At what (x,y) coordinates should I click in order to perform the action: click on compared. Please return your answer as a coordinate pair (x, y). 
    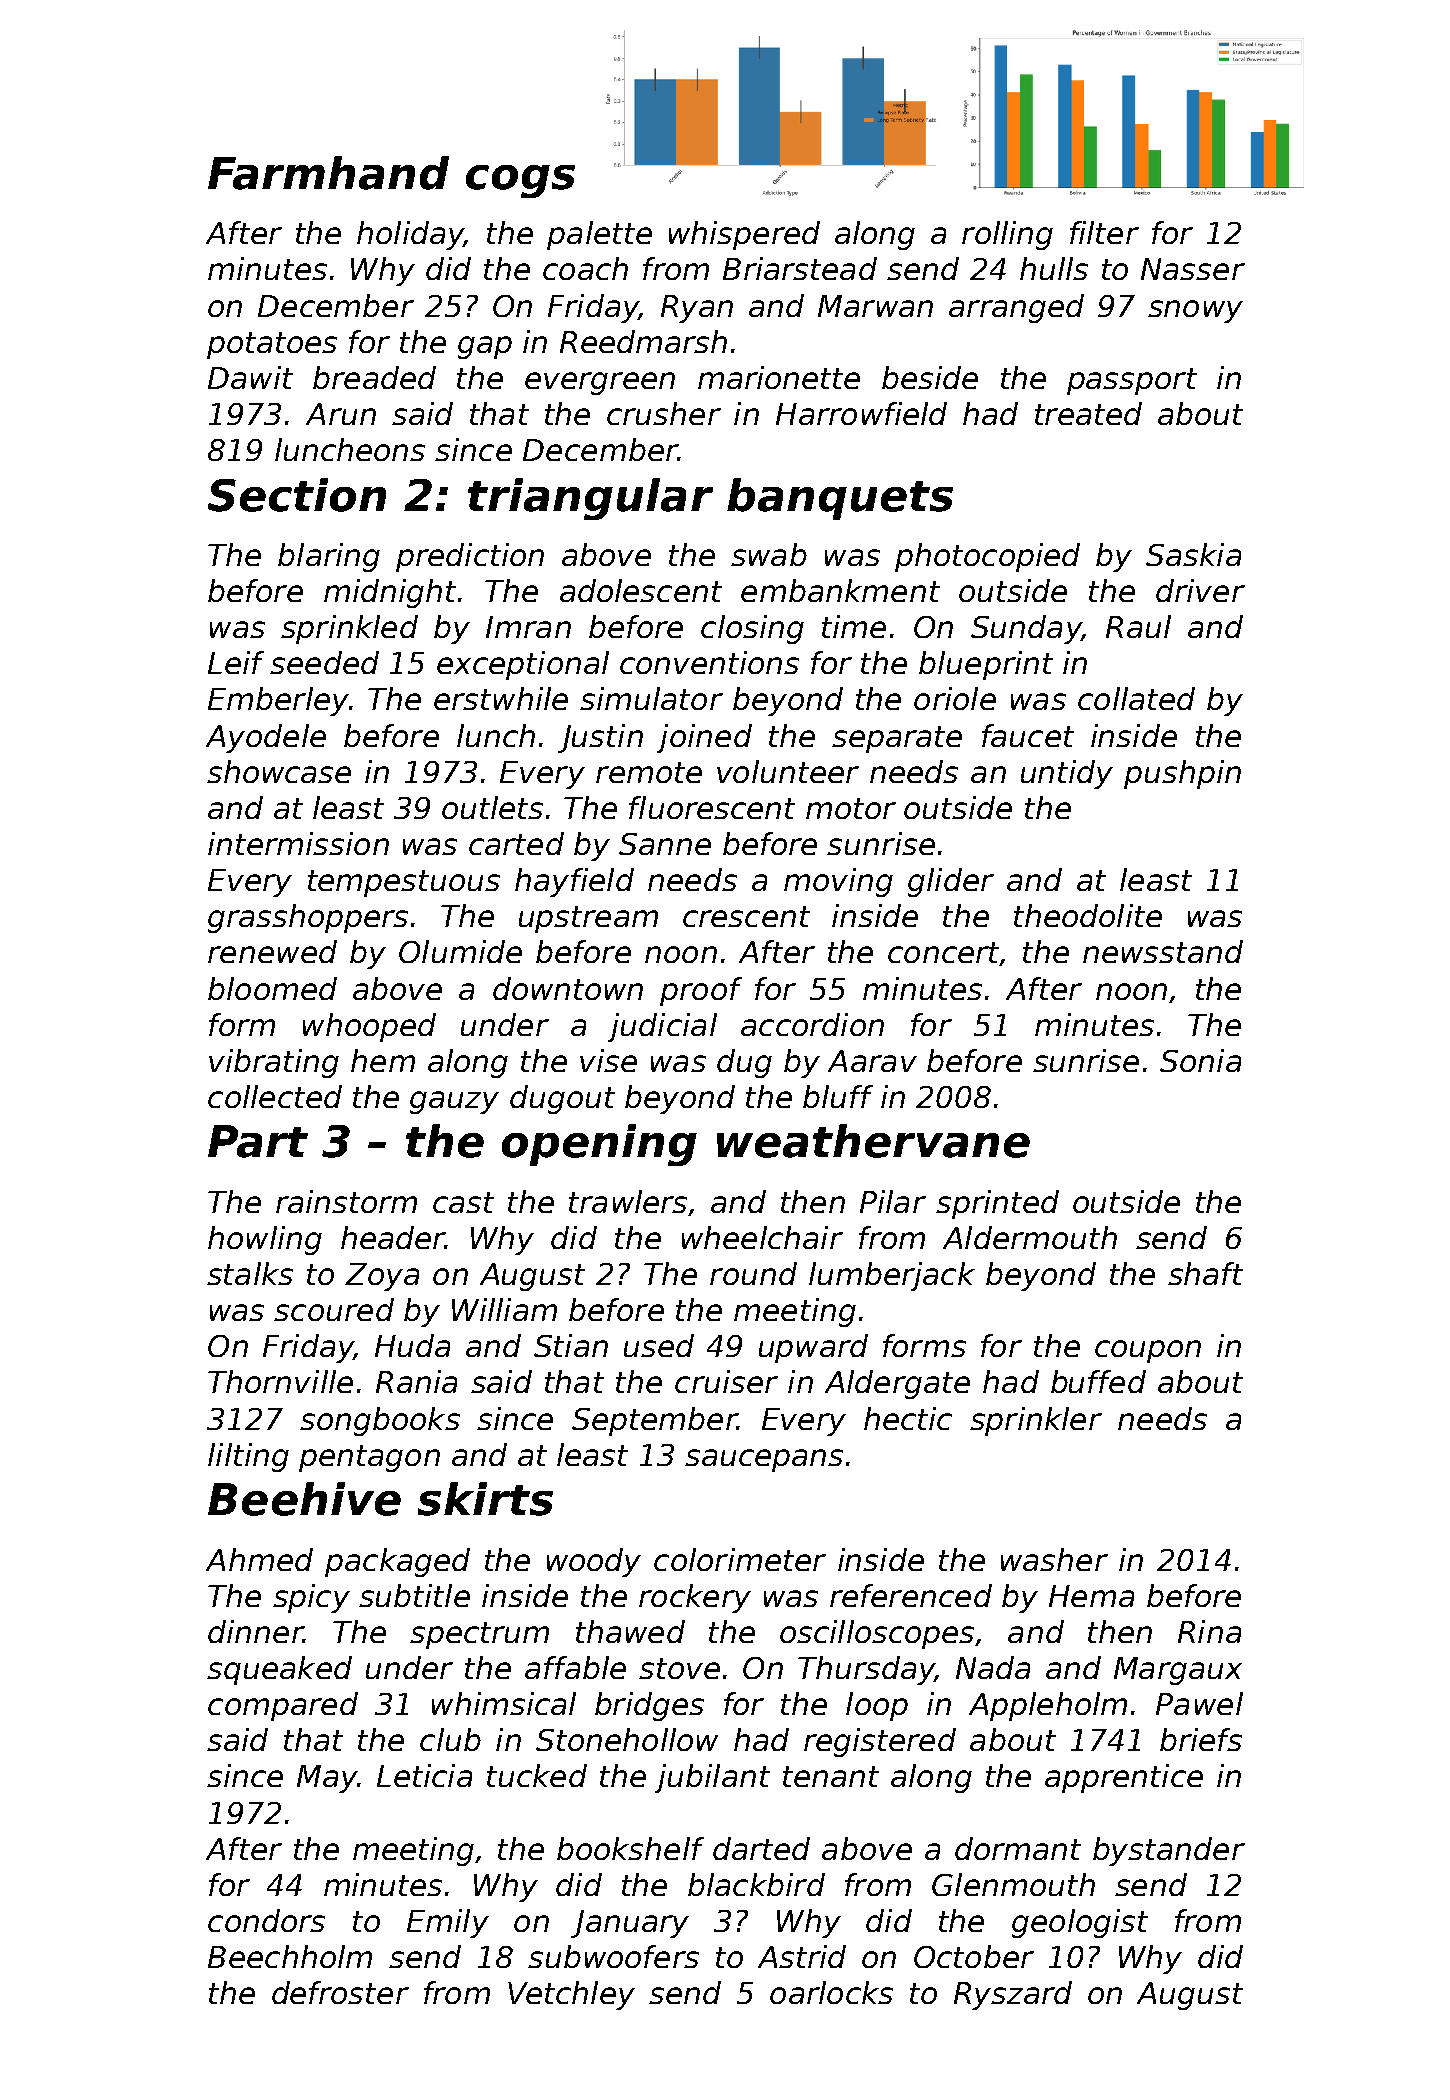
    Looking at the image, I should click on (283, 1706).
